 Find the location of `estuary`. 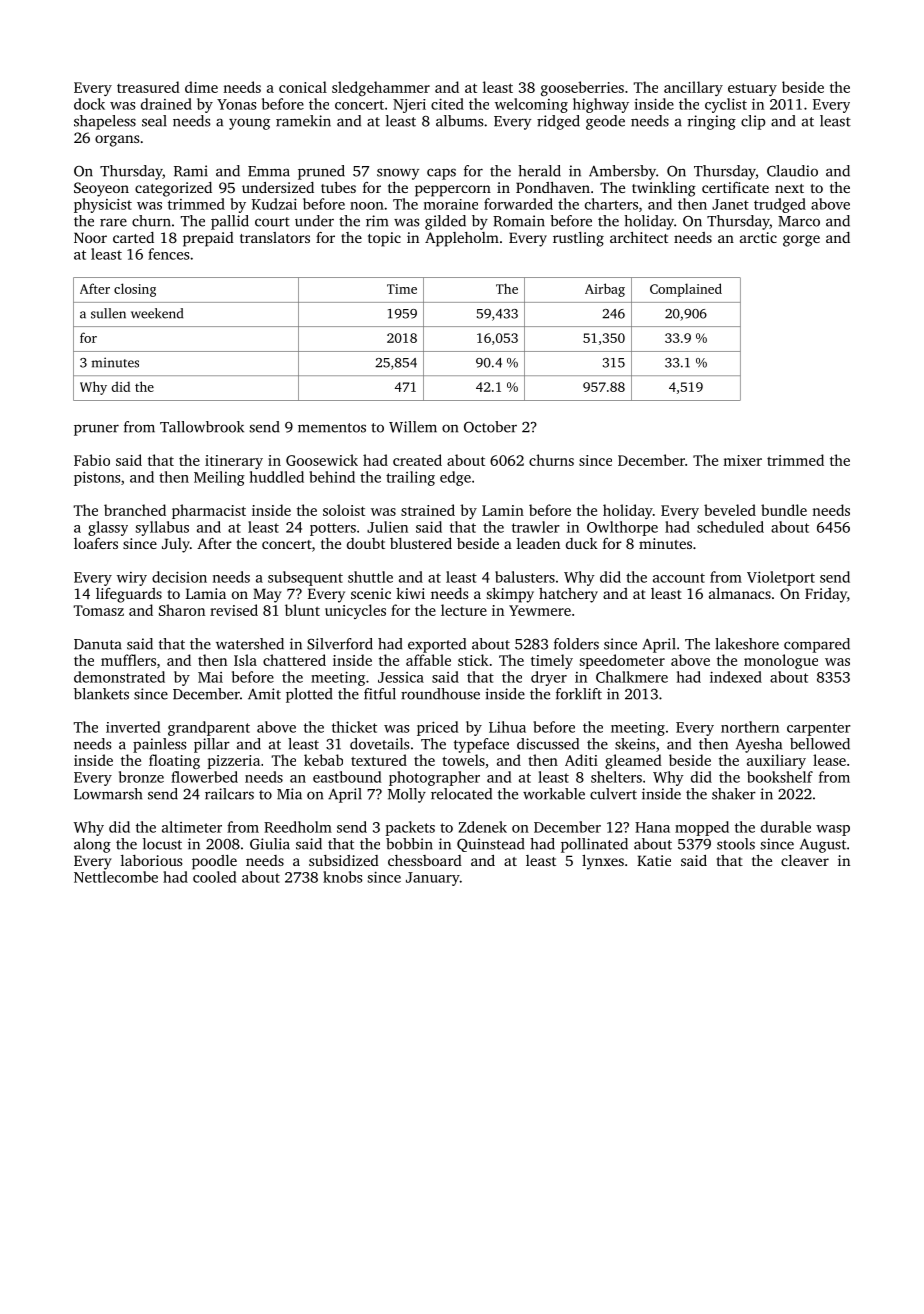

estuary is located at coordinates (752, 89).
